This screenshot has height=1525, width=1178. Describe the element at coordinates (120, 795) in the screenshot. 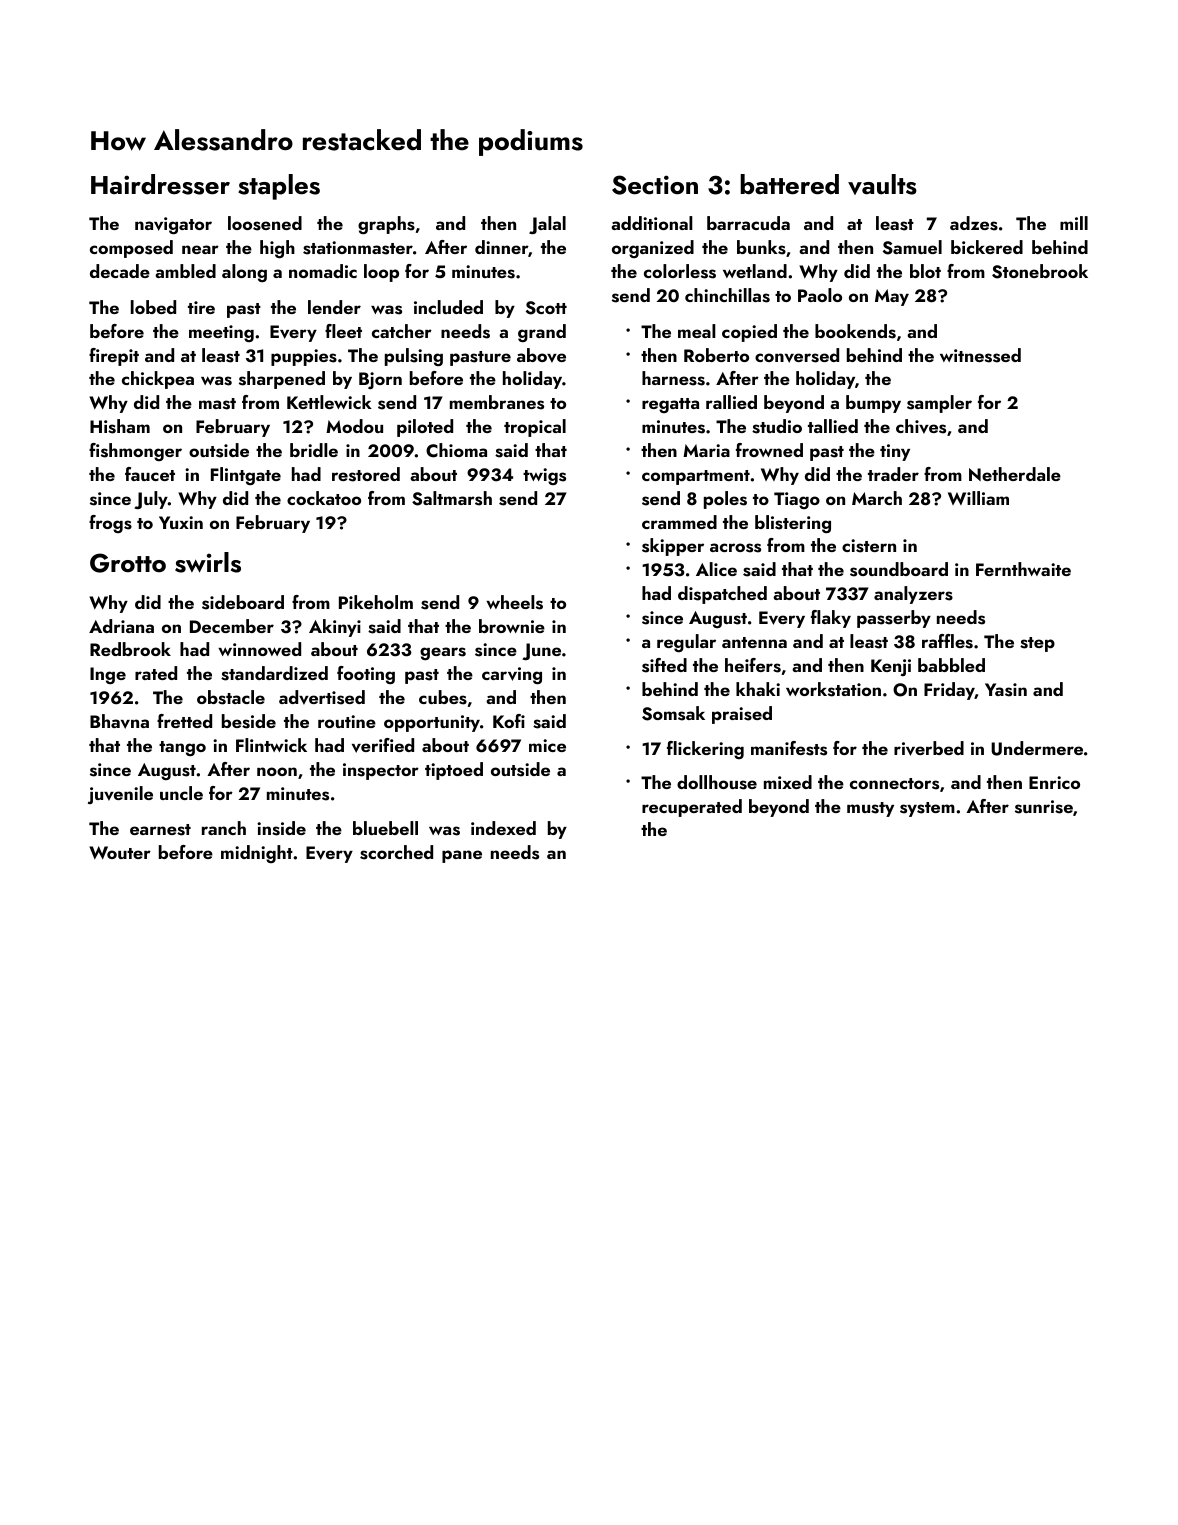

I see `juvenile` at that location.
